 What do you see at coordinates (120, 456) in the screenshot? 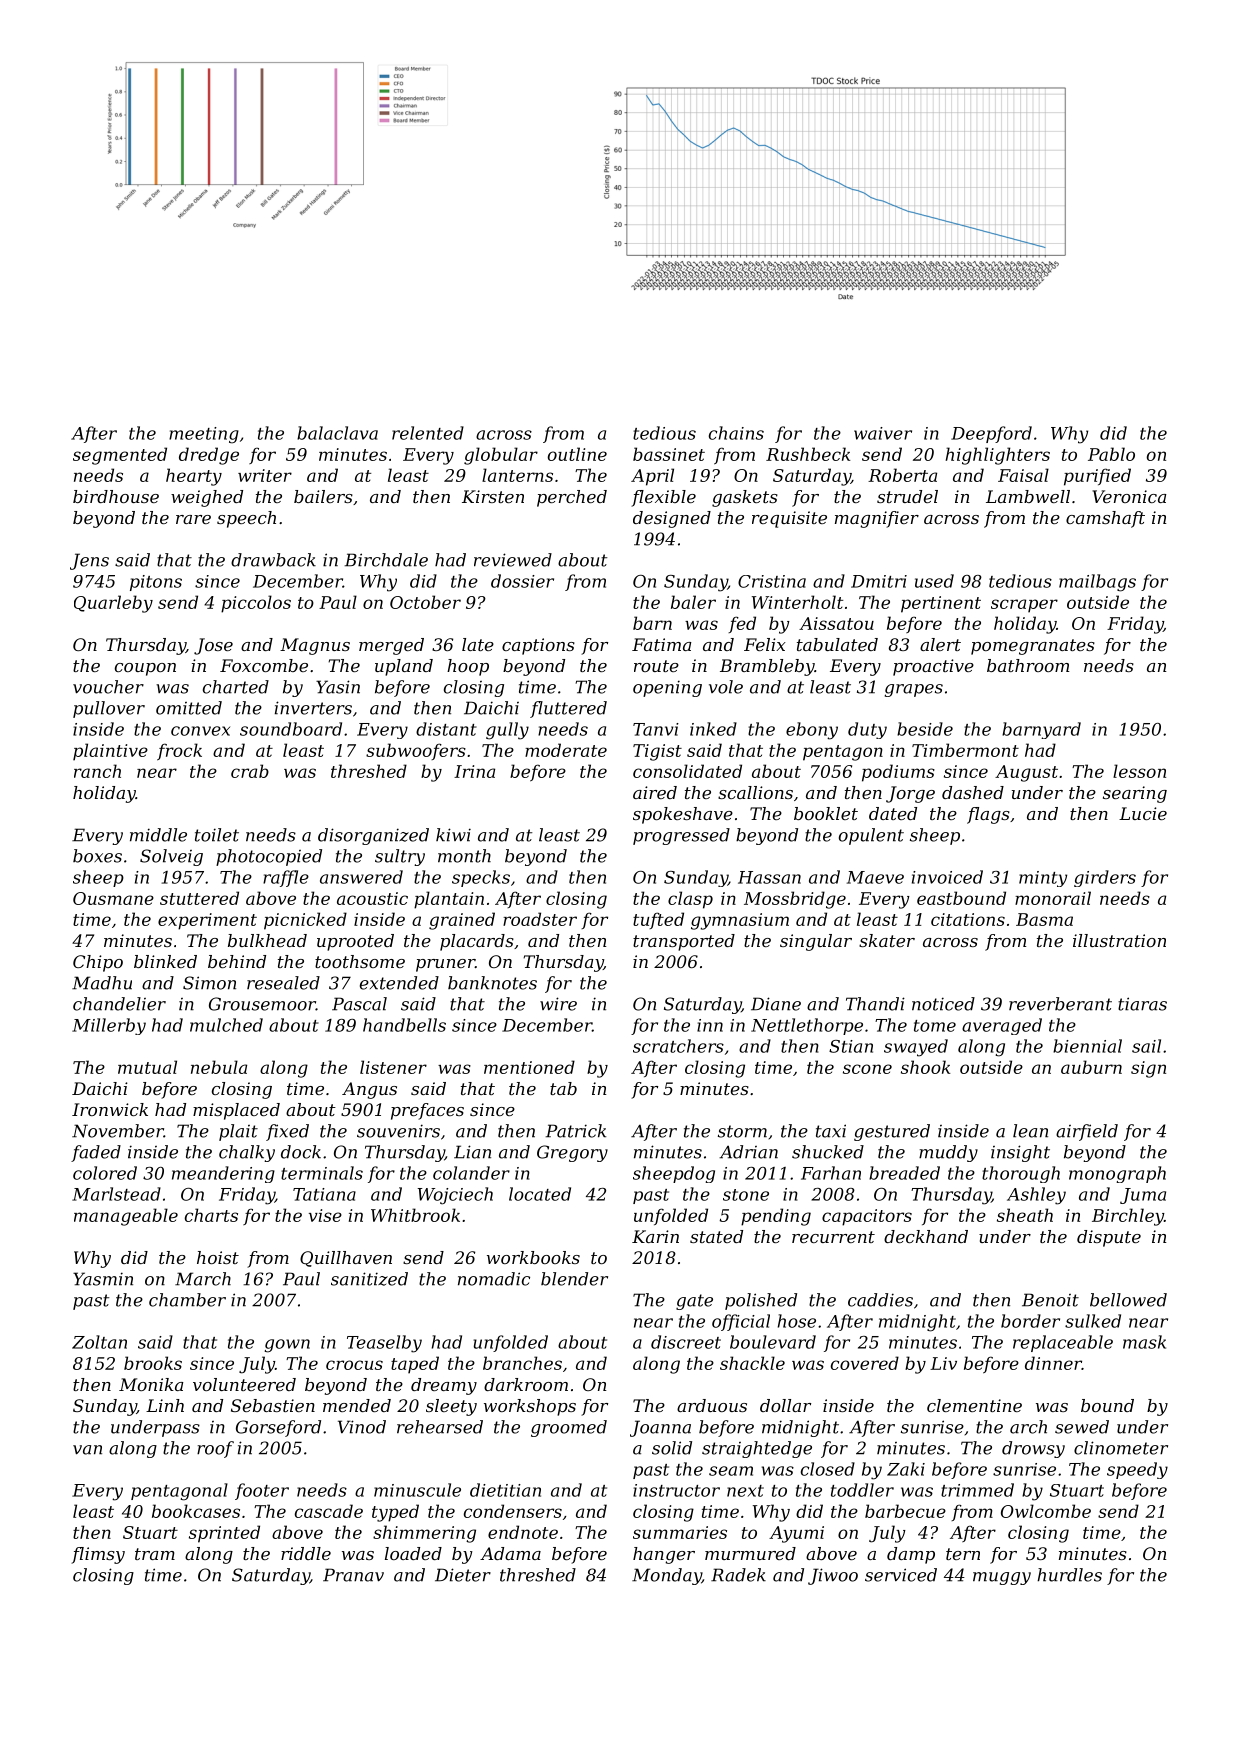
I see `segmented` at bounding box center [120, 456].
